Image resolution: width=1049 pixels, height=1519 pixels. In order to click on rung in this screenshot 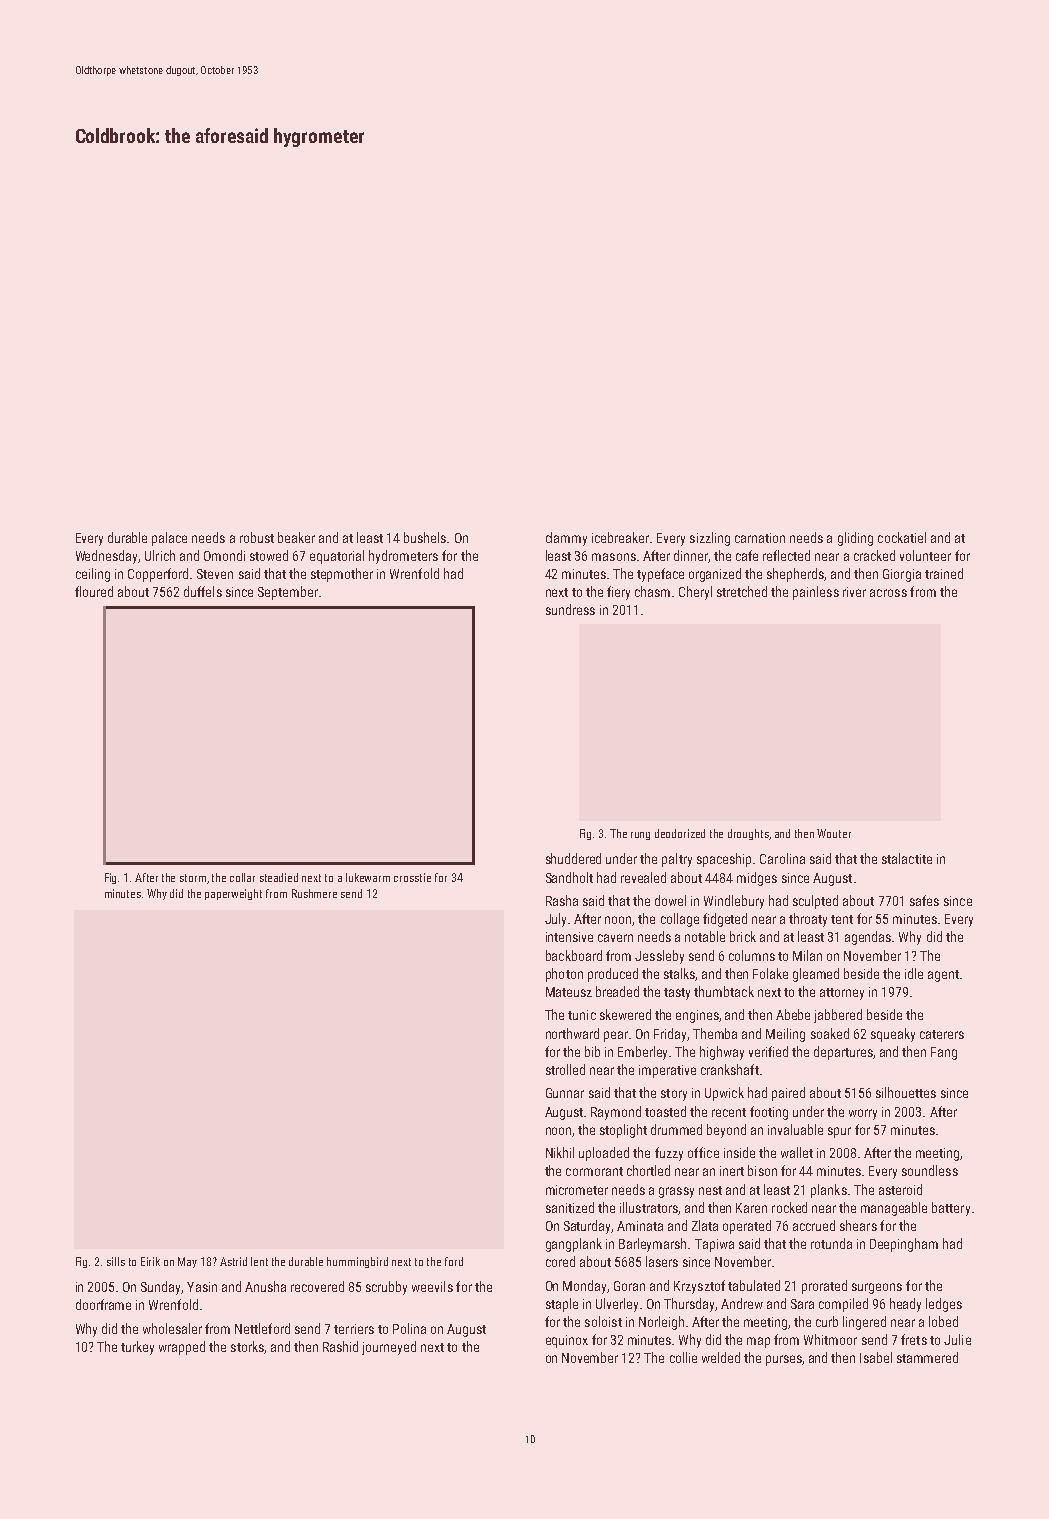, I will do `click(640, 836)`.
